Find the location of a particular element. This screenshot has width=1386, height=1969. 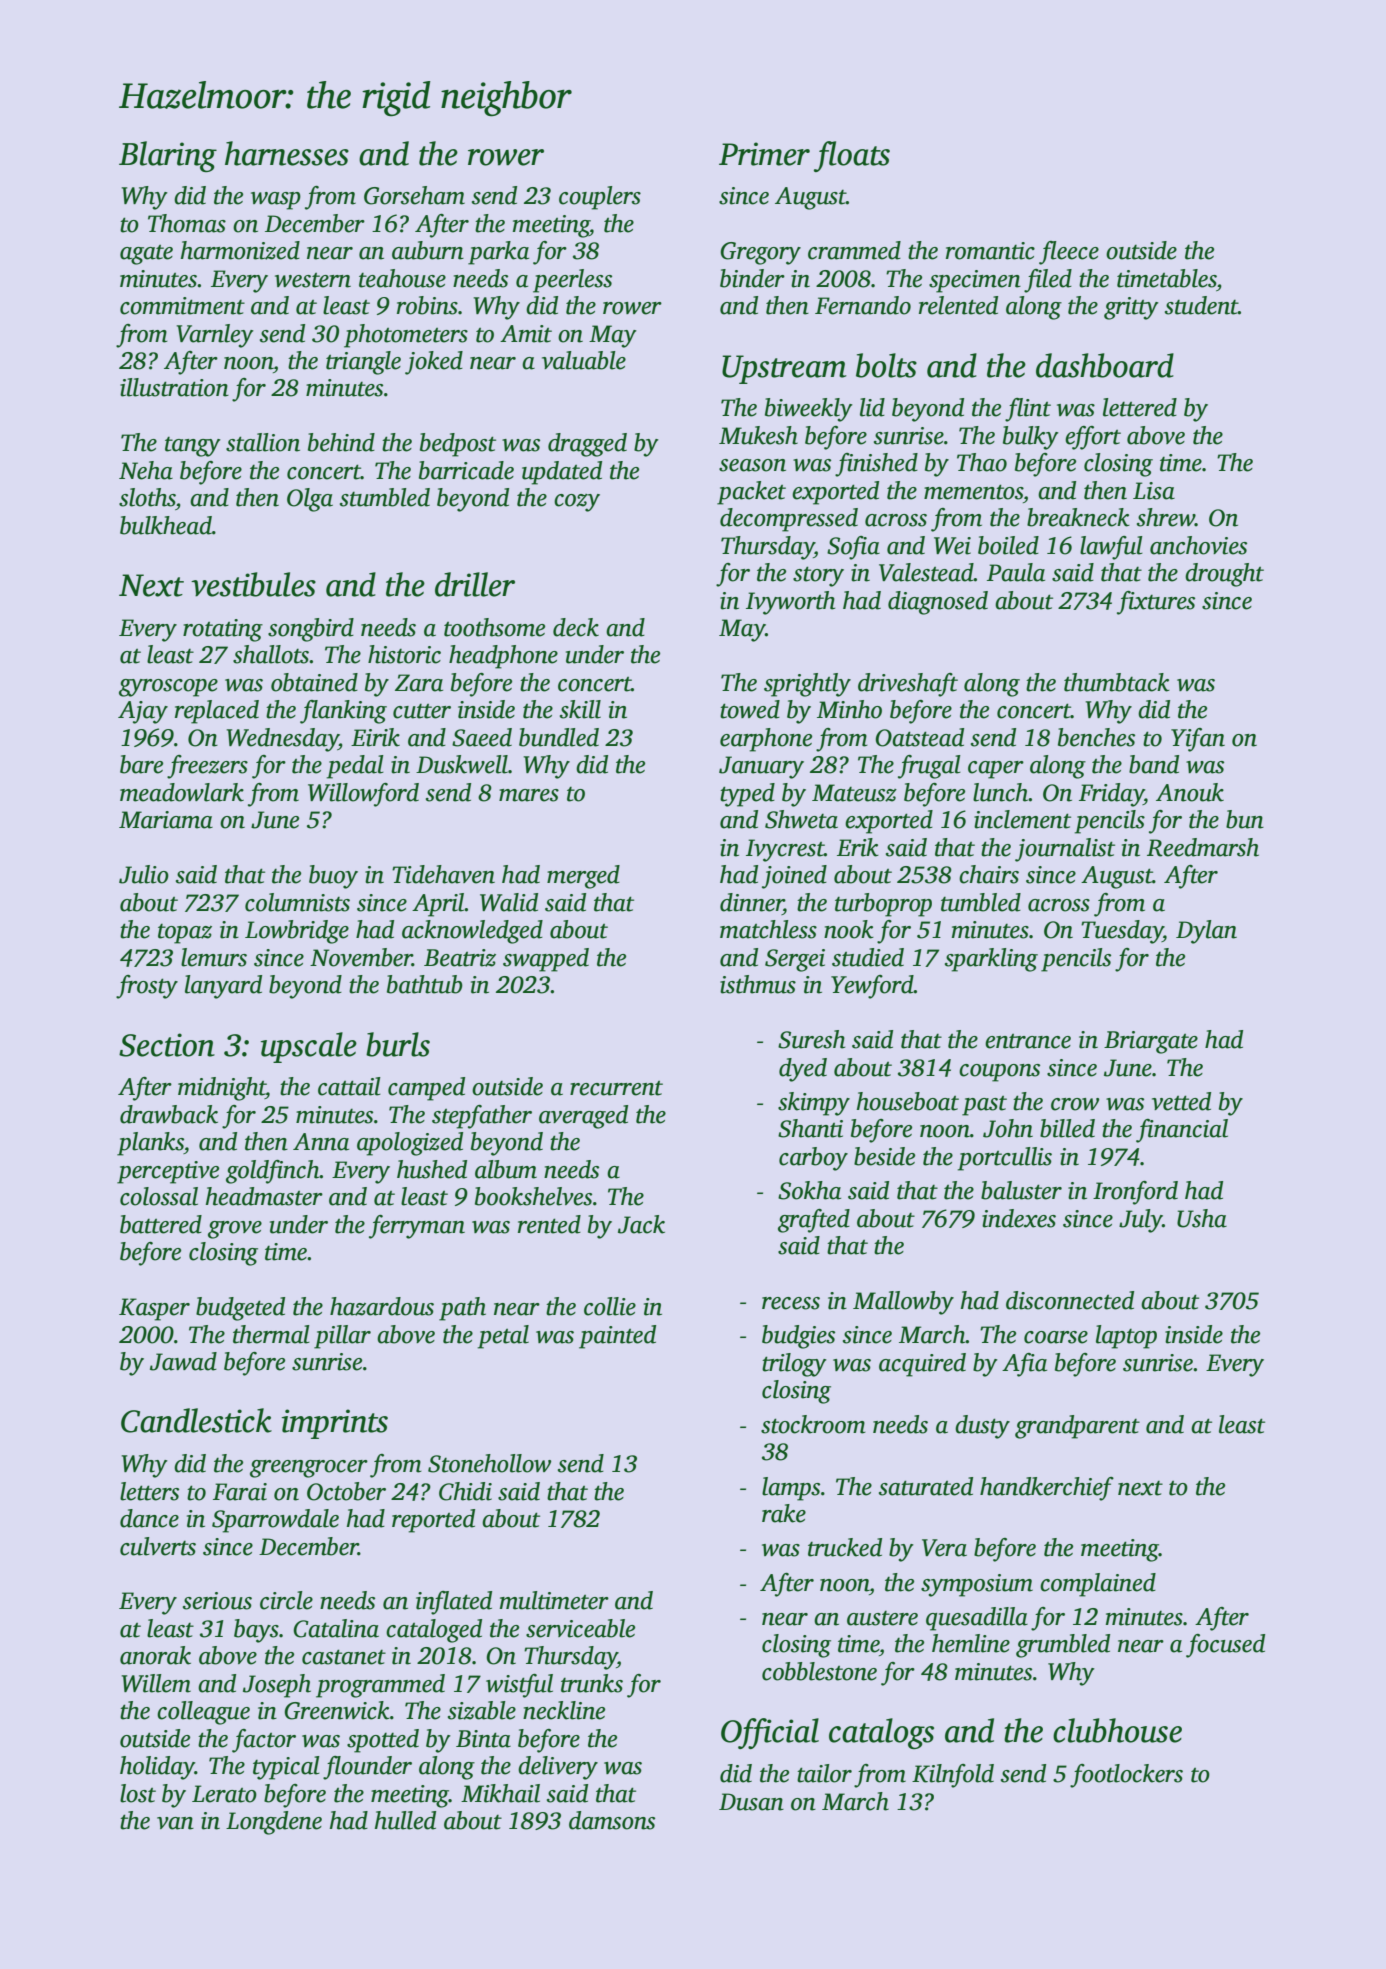

damsons is located at coordinates (612, 1820).
